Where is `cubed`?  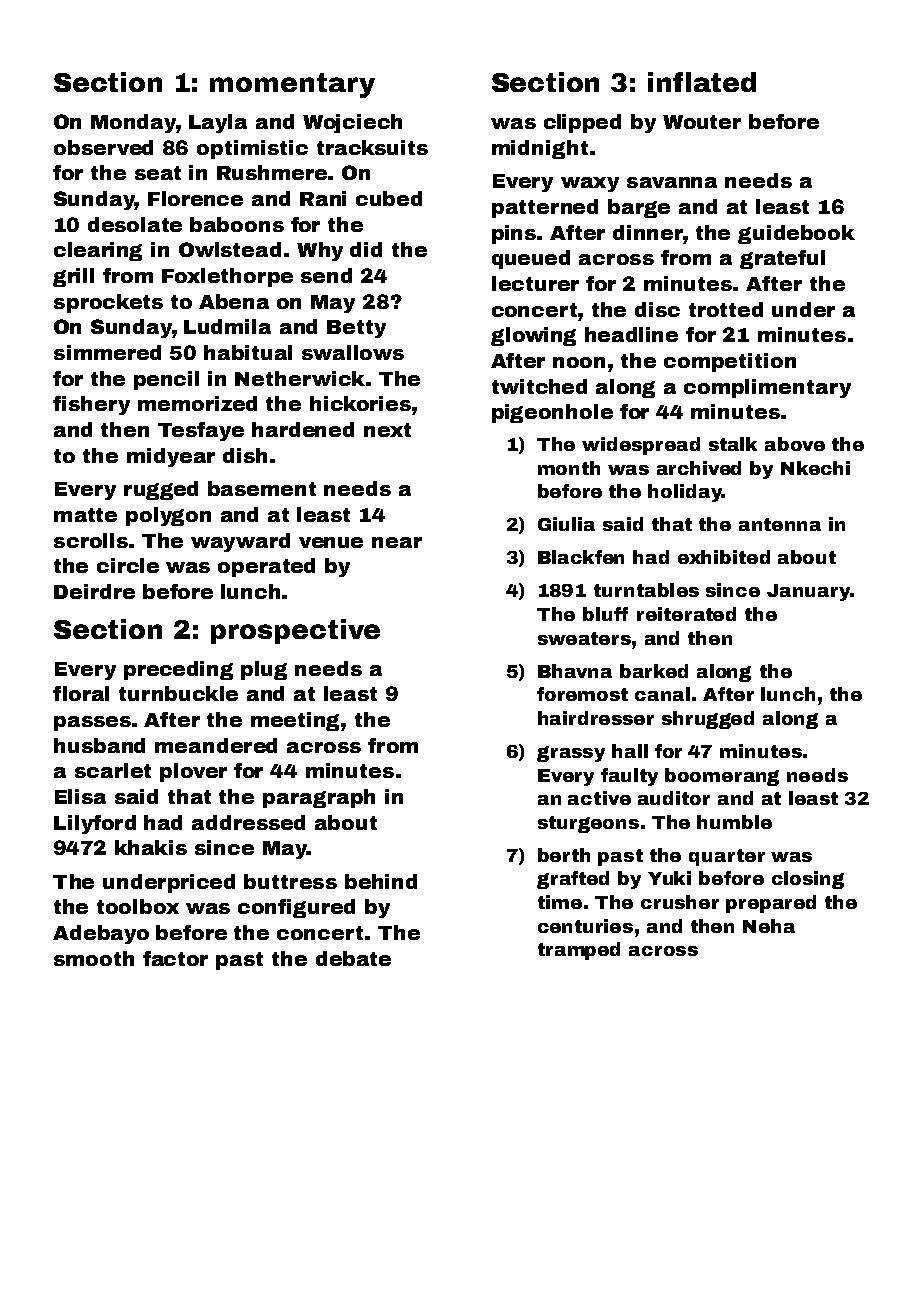
cubed is located at coordinates (389, 198).
